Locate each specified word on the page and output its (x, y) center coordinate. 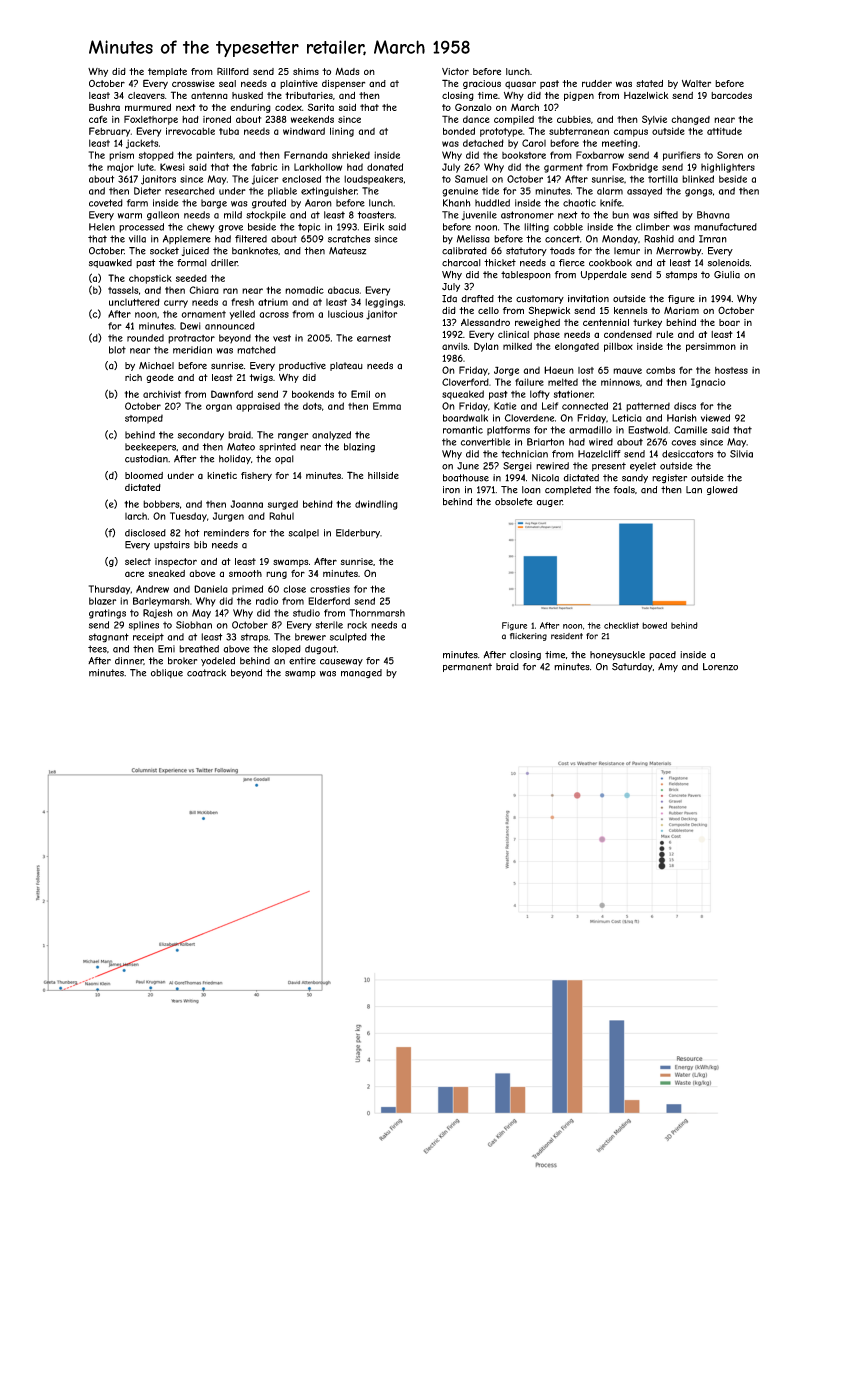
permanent (467, 667)
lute (146, 167)
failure (529, 382)
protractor (191, 339)
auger (550, 503)
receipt (148, 638)
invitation (588, 299)
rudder (597, 83)
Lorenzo (720, 667)
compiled (514, 120)
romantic (463, 430)
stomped (144, 419)
